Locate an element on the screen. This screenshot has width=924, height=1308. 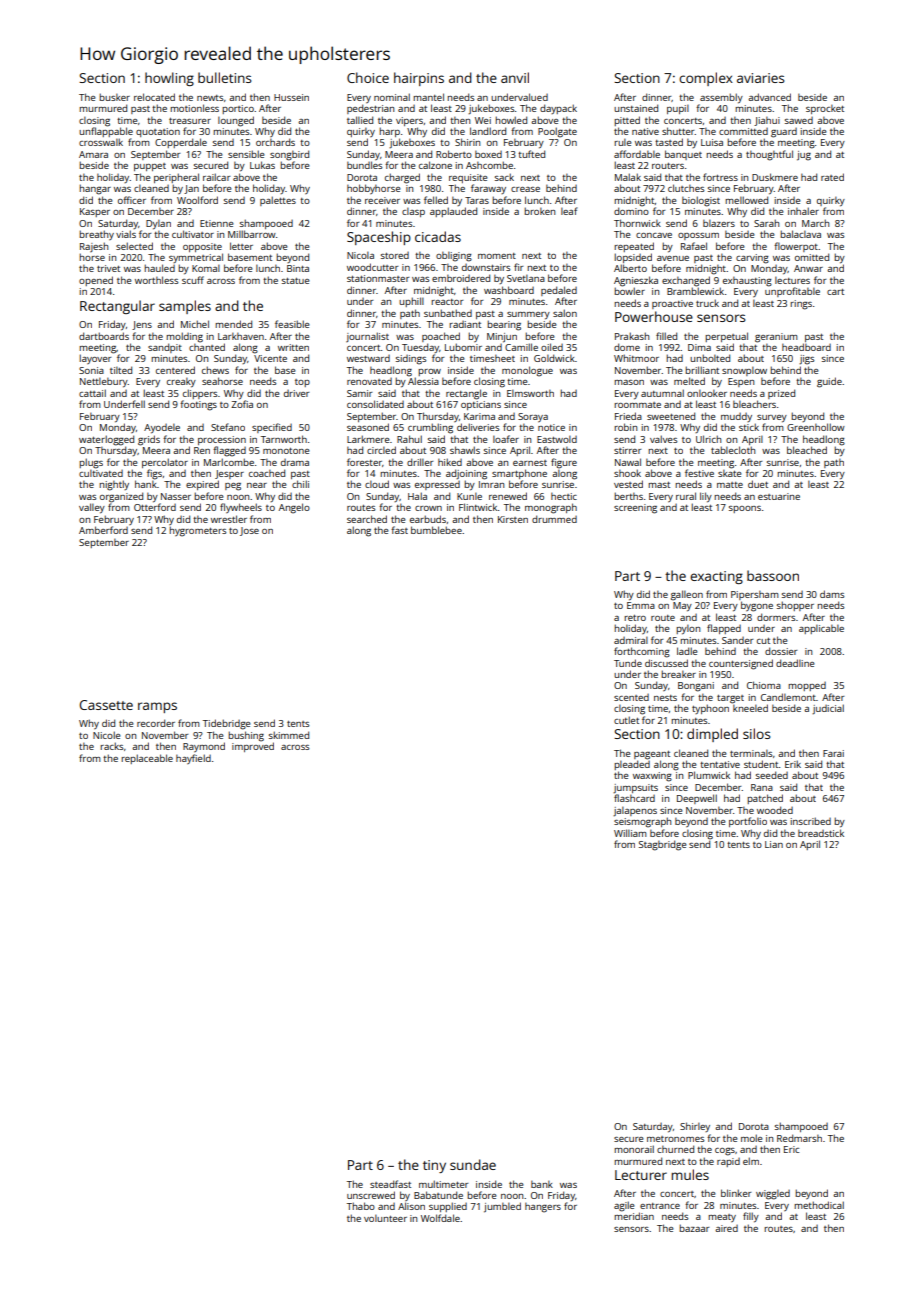
portfolio is located at coordinates (748, 822).
